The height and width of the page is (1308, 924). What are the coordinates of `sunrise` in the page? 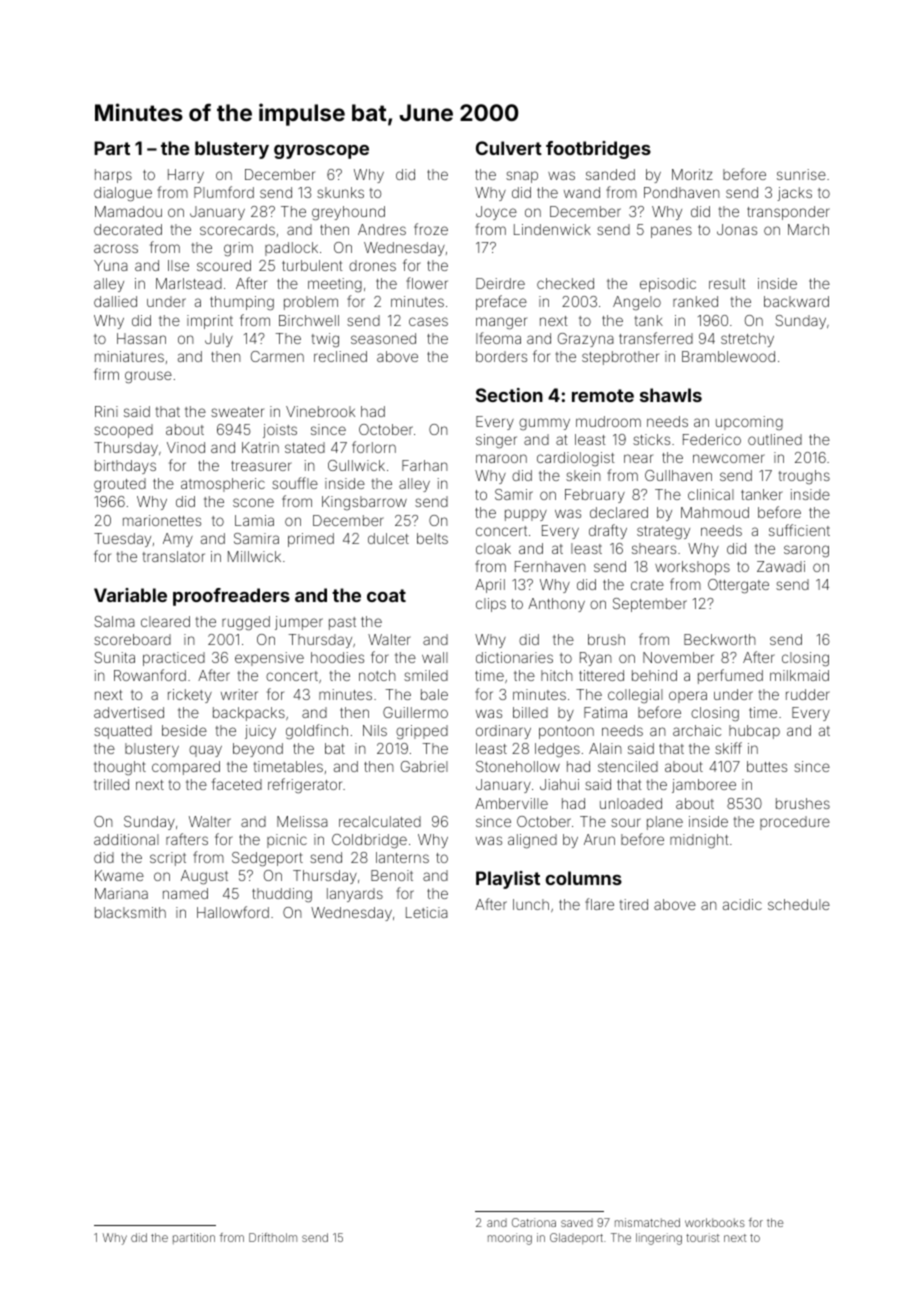 It's located at (801, 174).
